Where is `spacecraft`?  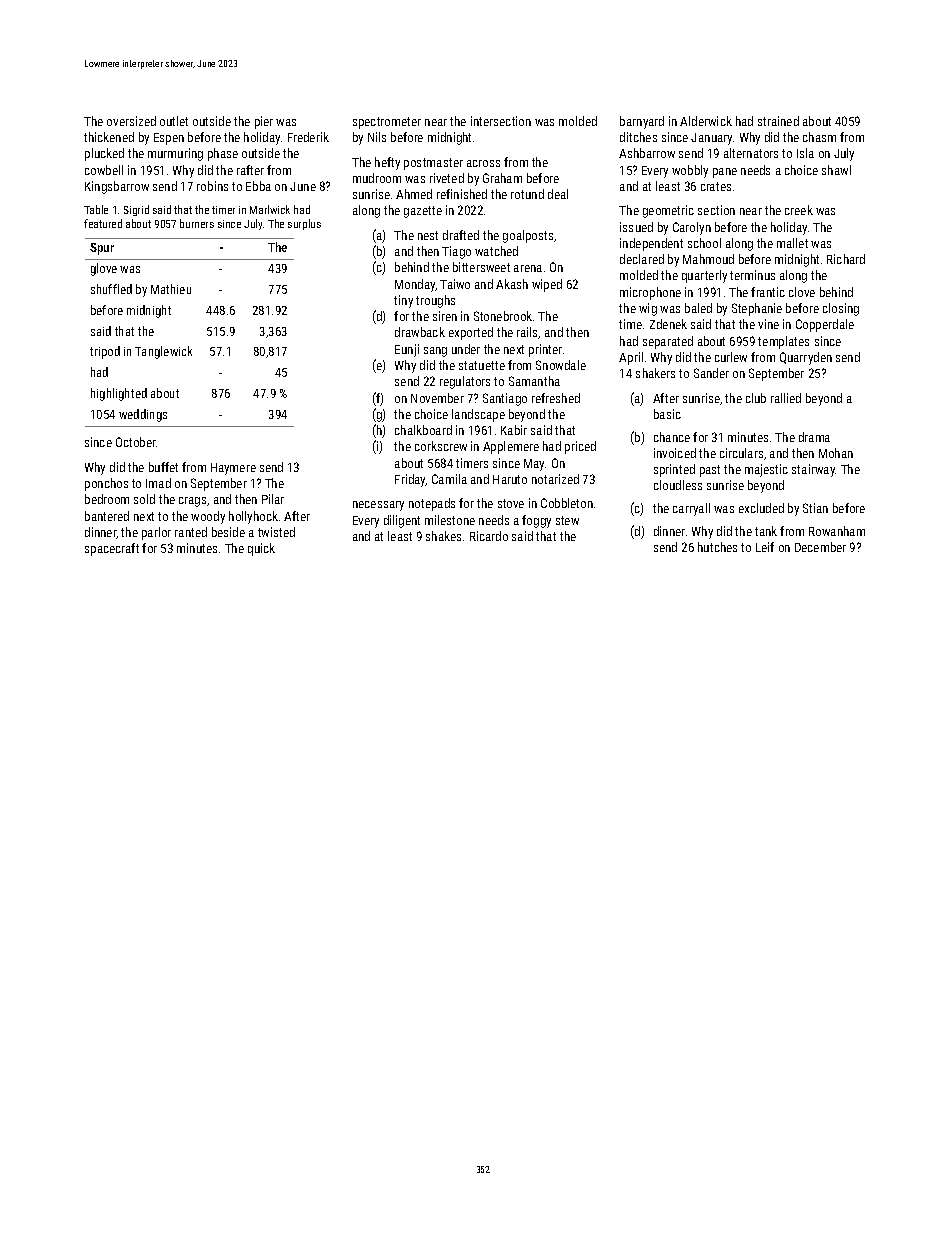 spacecraft is located at coordinates (112, 549).
